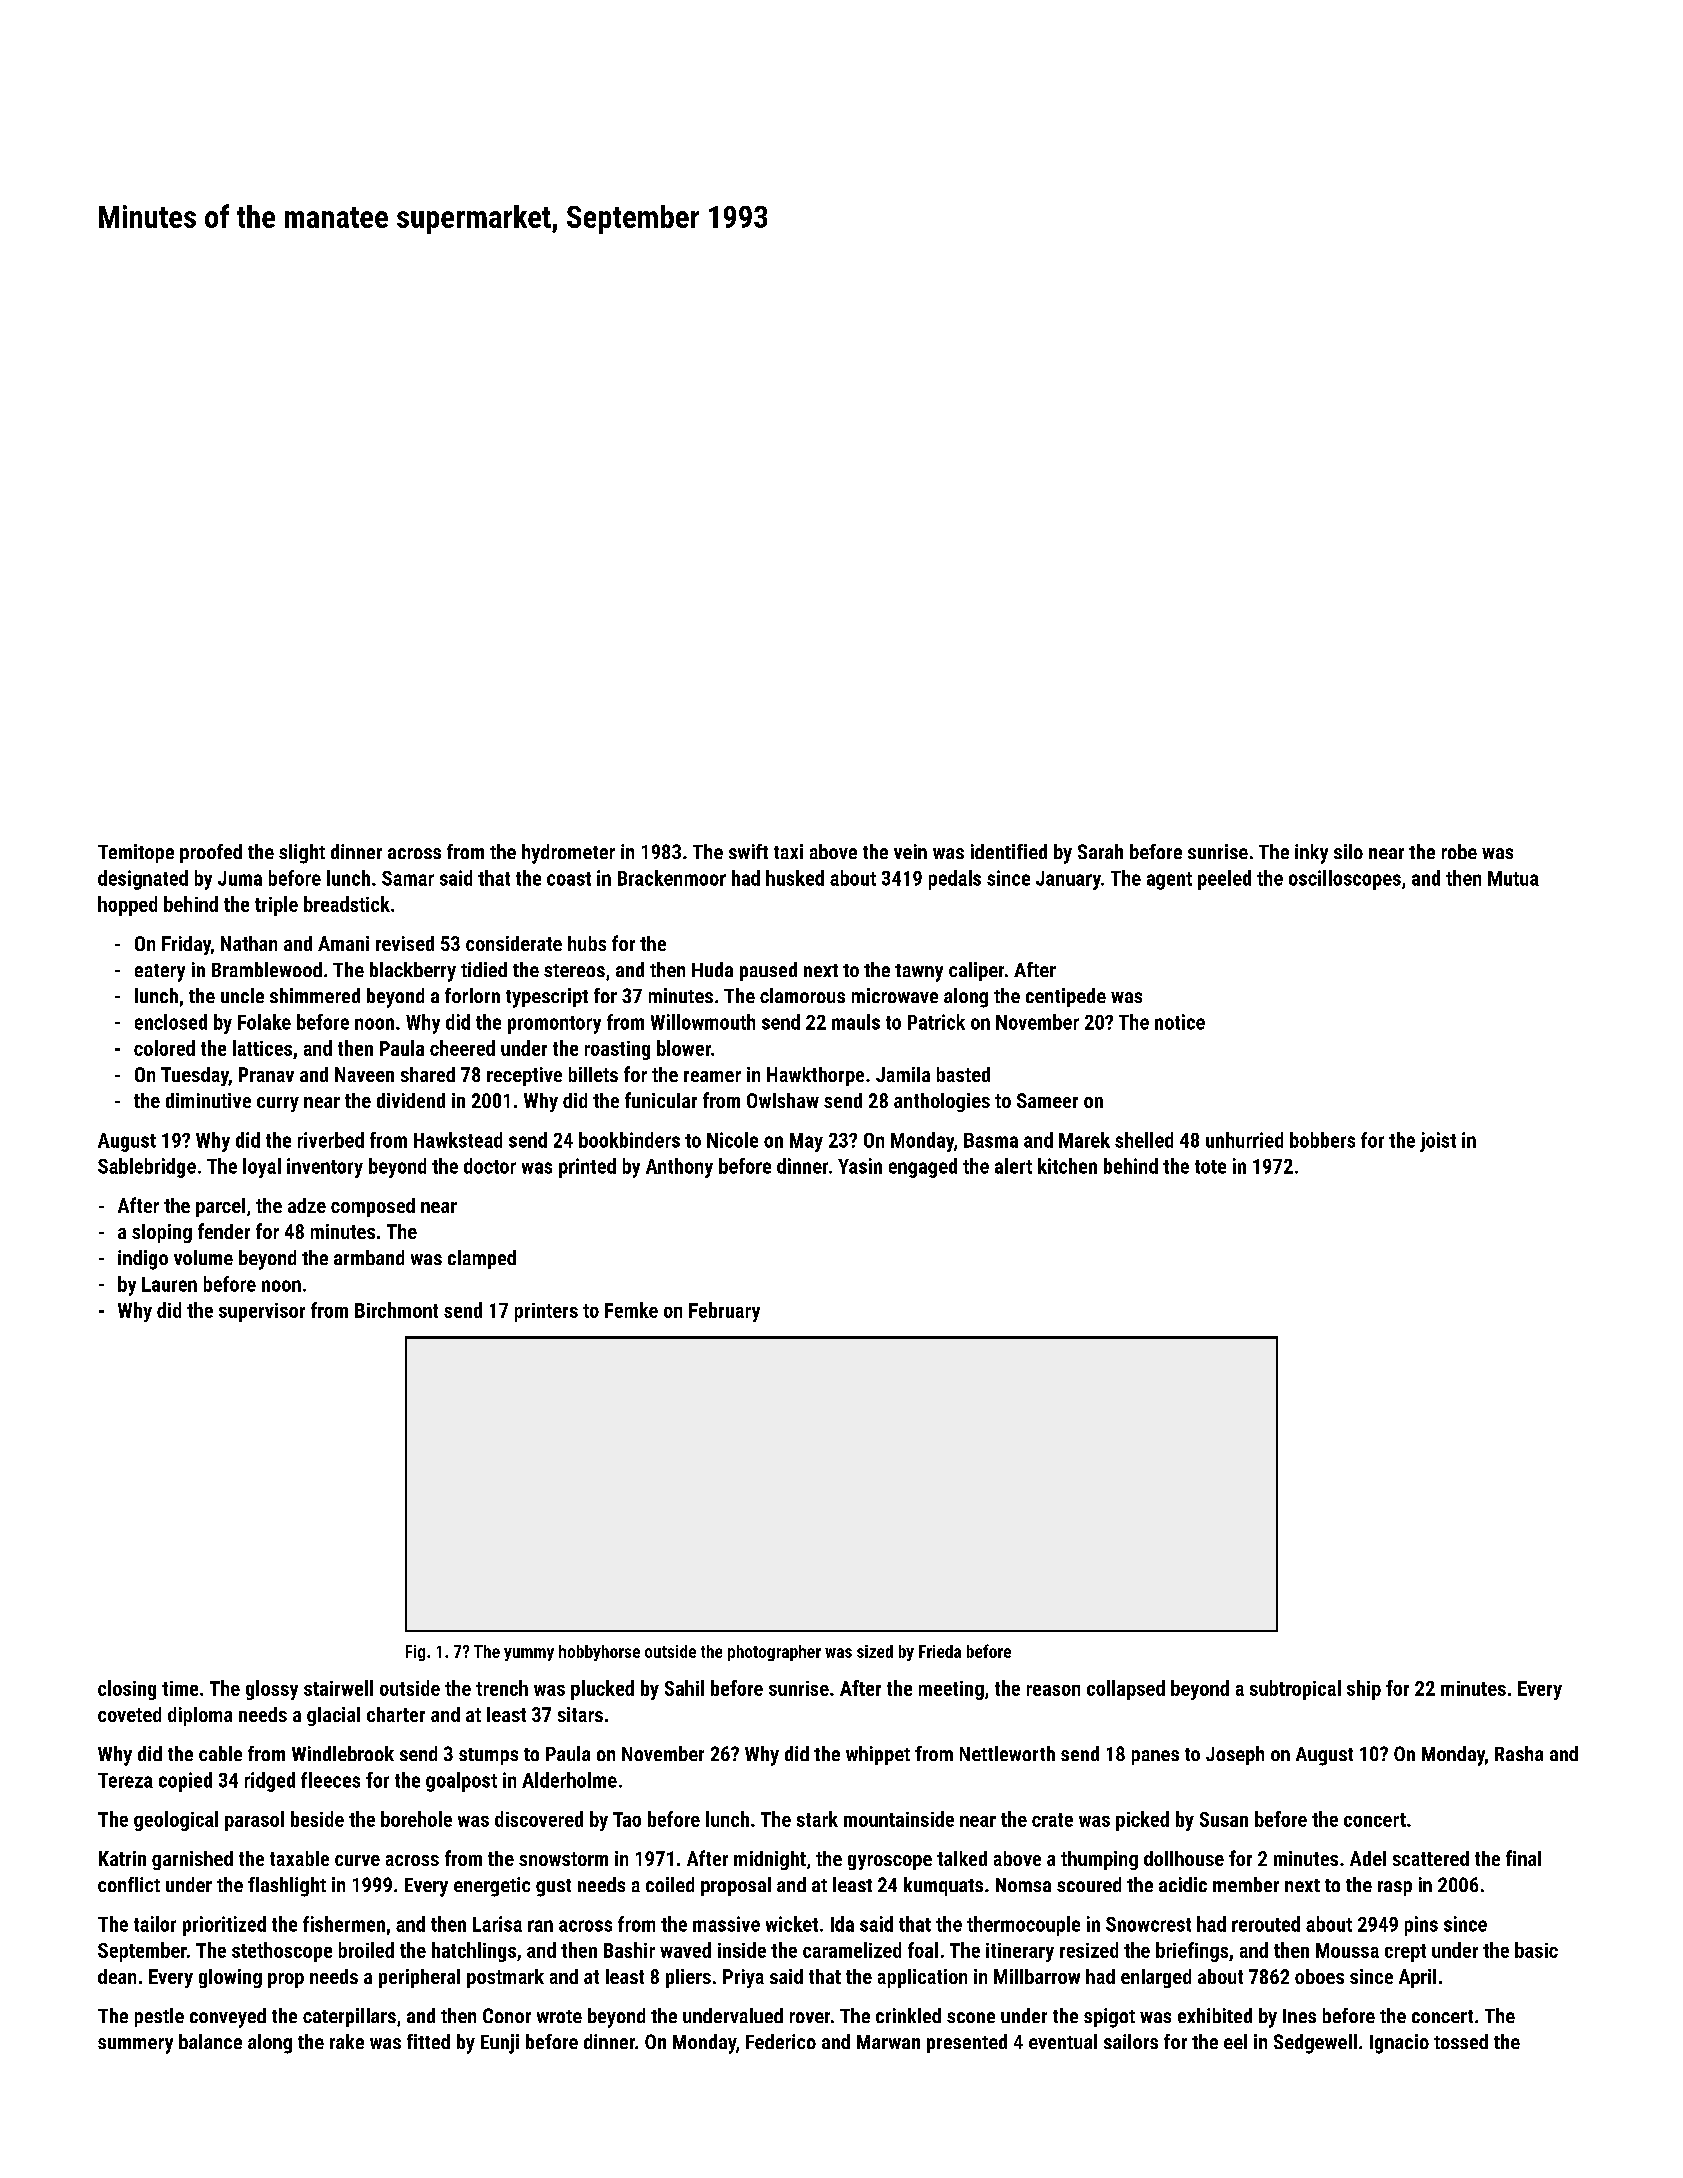 This image has width=1683, height=2178. What do you see at coordinates (940, 1651) in the image?
I see `Frieda` at bounding box center [940, 1651].
